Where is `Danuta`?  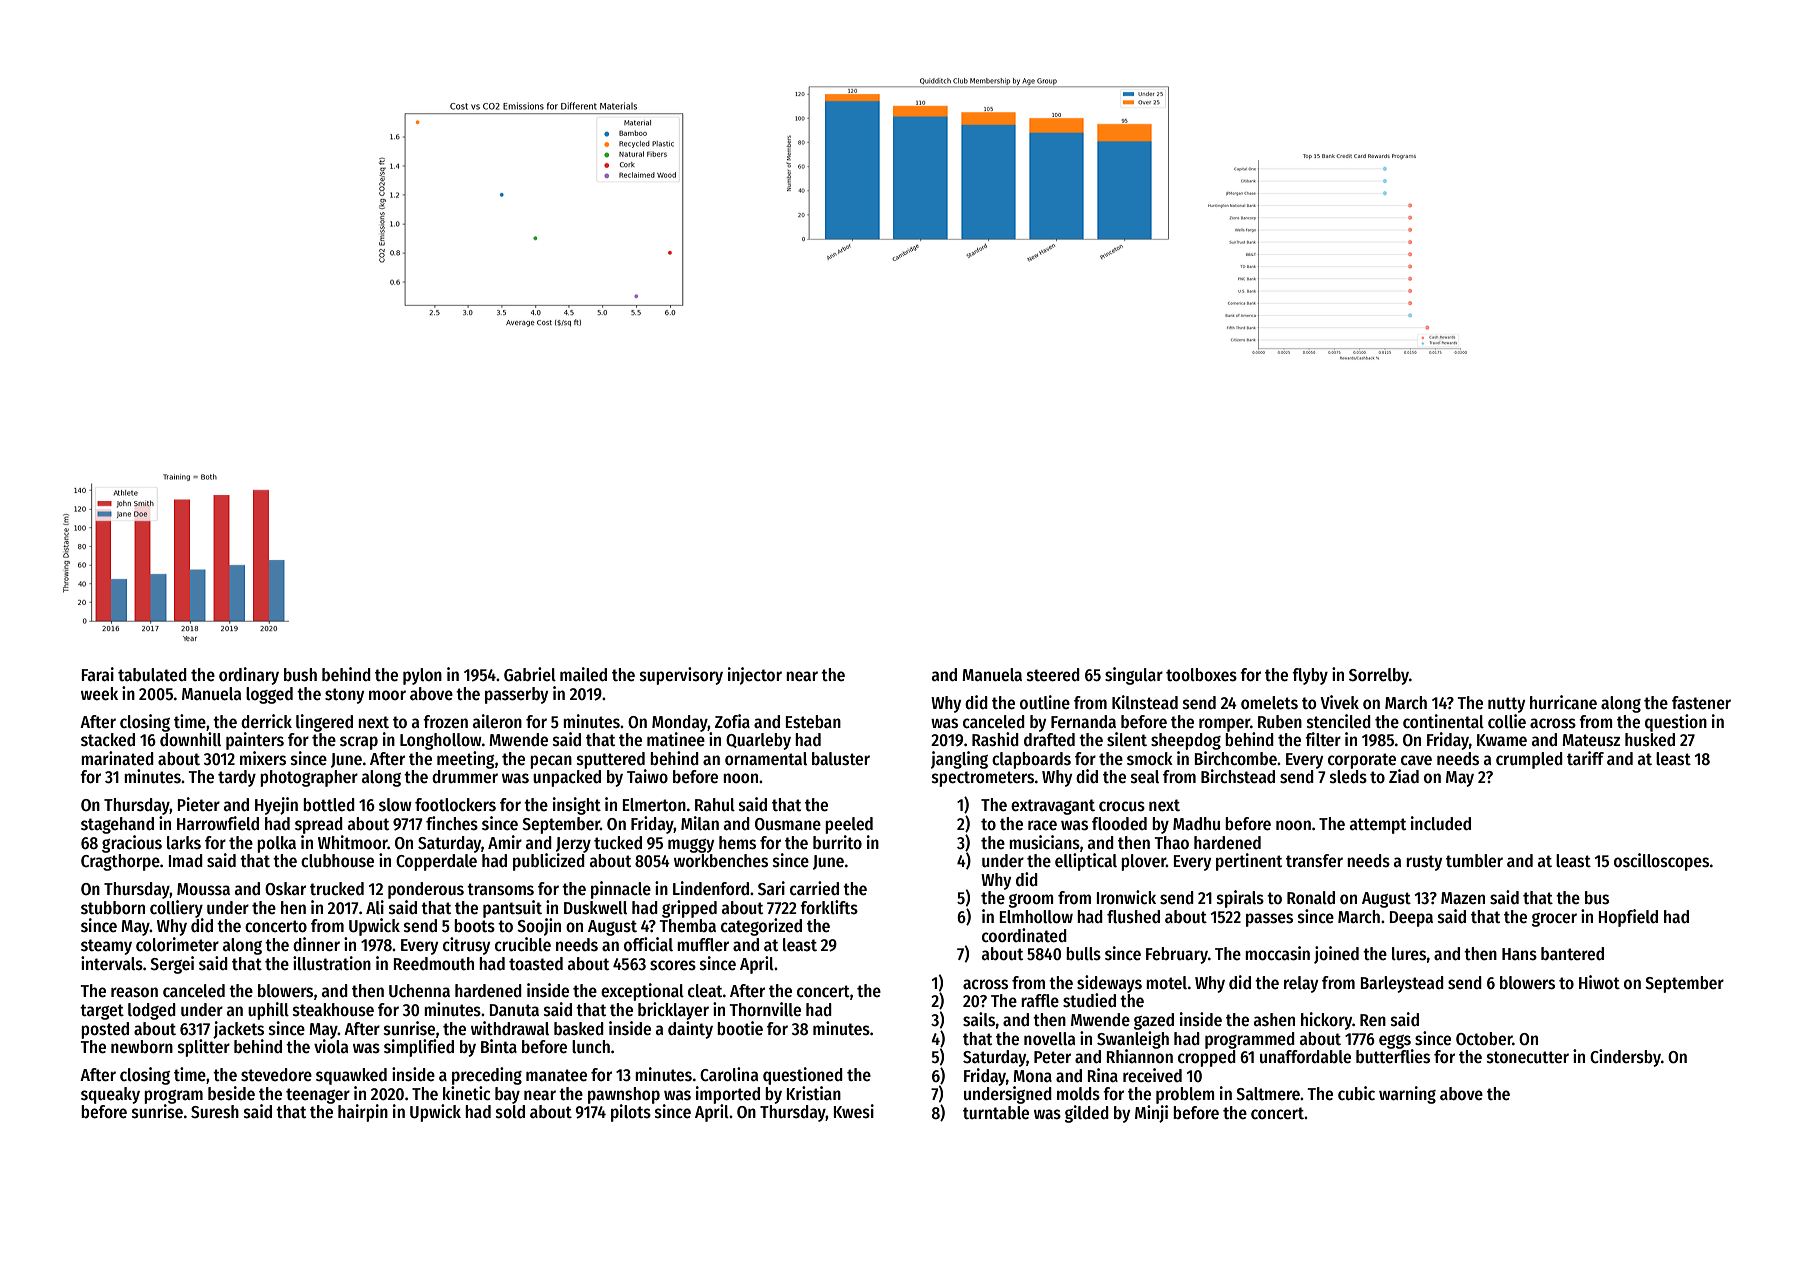
Danuta is located at coordinates (514, 1010).
